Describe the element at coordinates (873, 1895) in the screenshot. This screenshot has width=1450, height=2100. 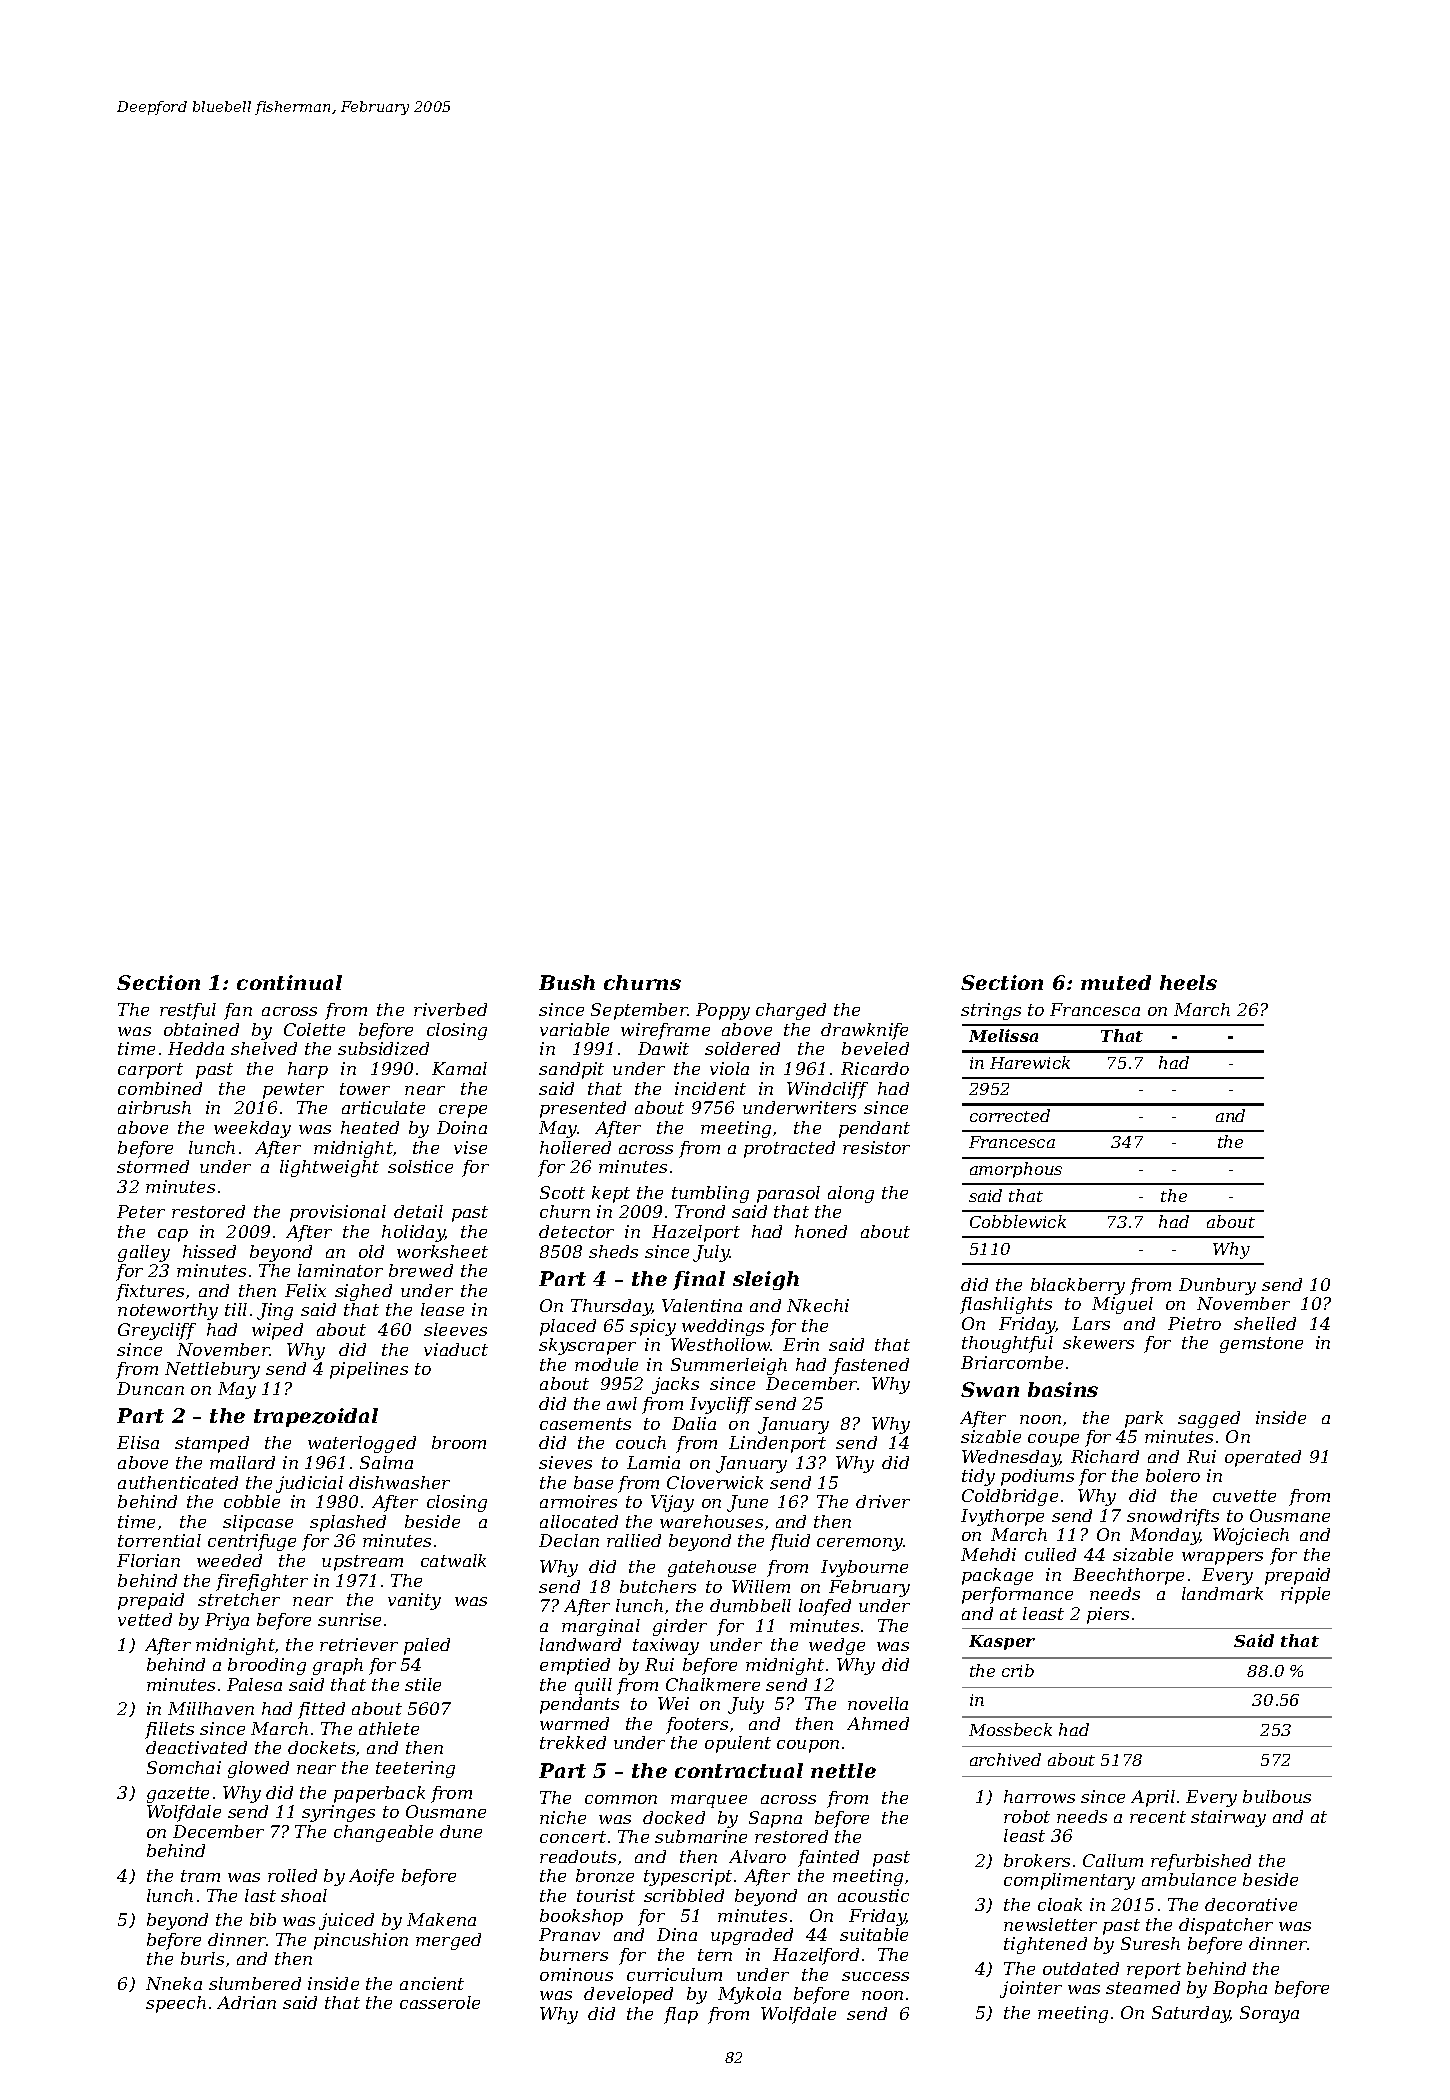
I see `acoustic` at that location.
